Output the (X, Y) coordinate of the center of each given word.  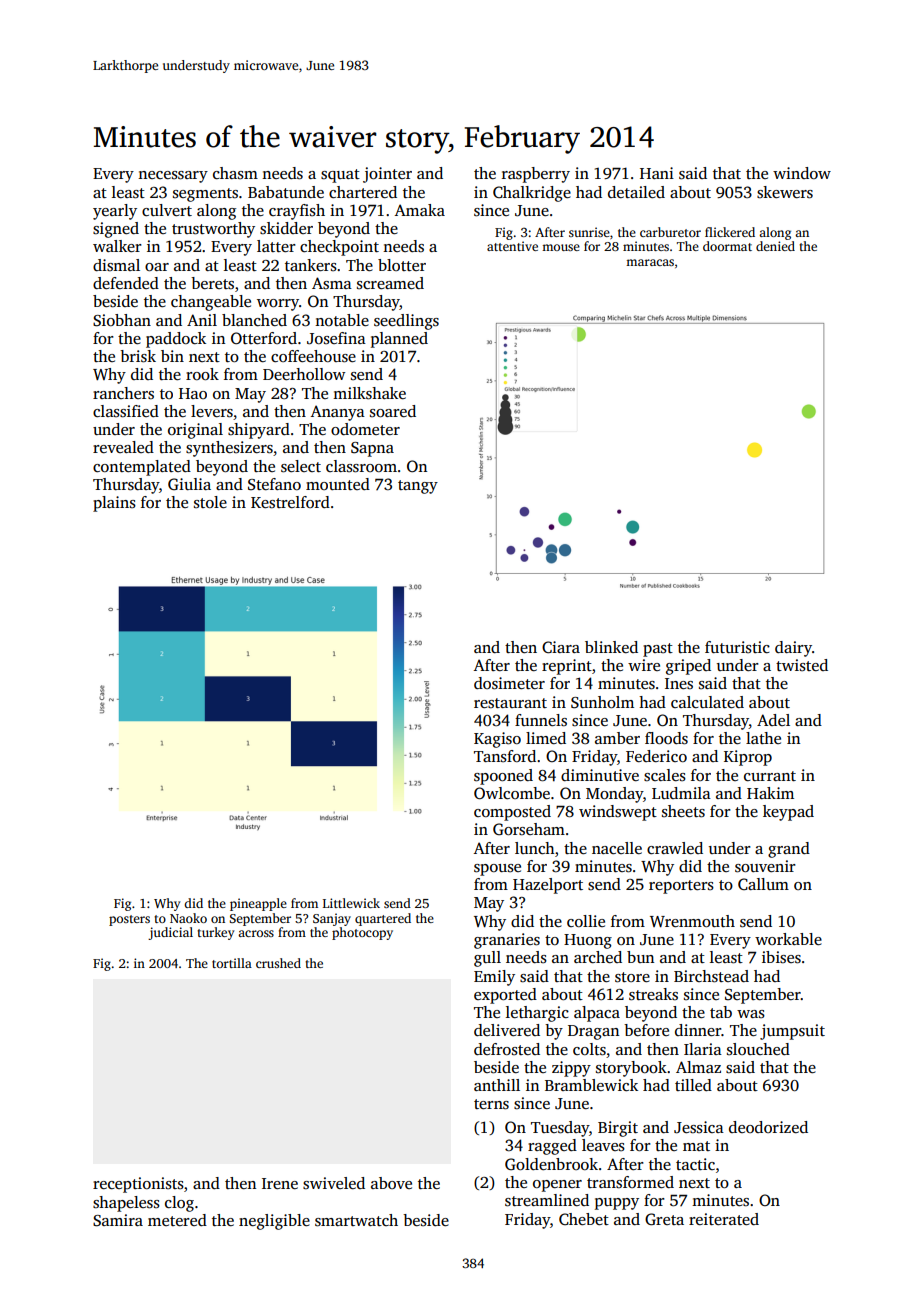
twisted (802, 665)
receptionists (138, 1185)
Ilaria (703, 1049)
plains (114, 504)
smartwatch (356, 1220)
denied (775, 246)
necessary (173, 177)
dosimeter (509, 683)
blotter (402, 265)
